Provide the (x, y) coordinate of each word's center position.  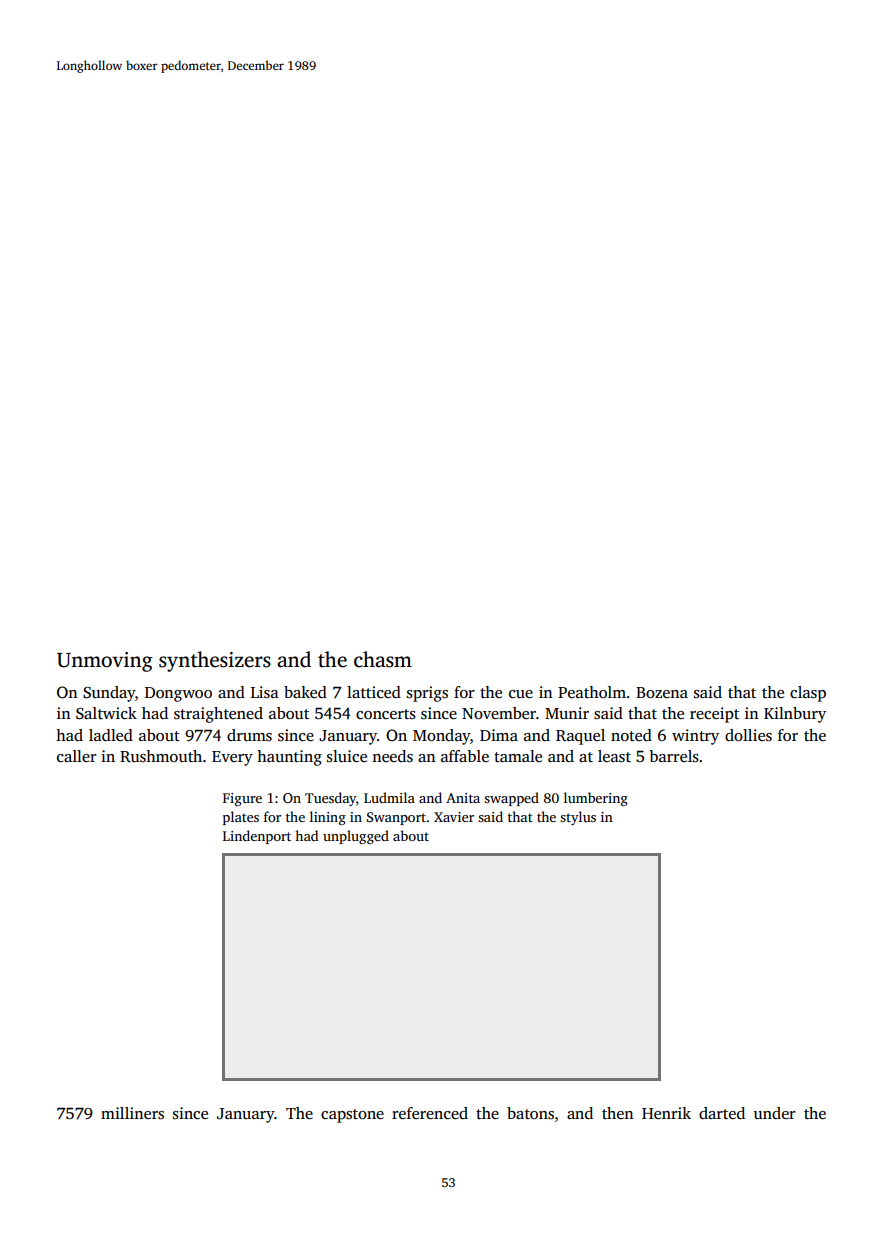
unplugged (356, 837)
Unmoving (105, 662)
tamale (518, 756)
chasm (383, 659)
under (775, 1113)
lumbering (596, 799)
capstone (352, 1116)
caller (77, 756)
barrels (674, 756)
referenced (430, 1113)
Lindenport (257, 837)
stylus (578, 818)
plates (241, 818)
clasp (808, 694)
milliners (132, 1113)
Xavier (454, 817)
